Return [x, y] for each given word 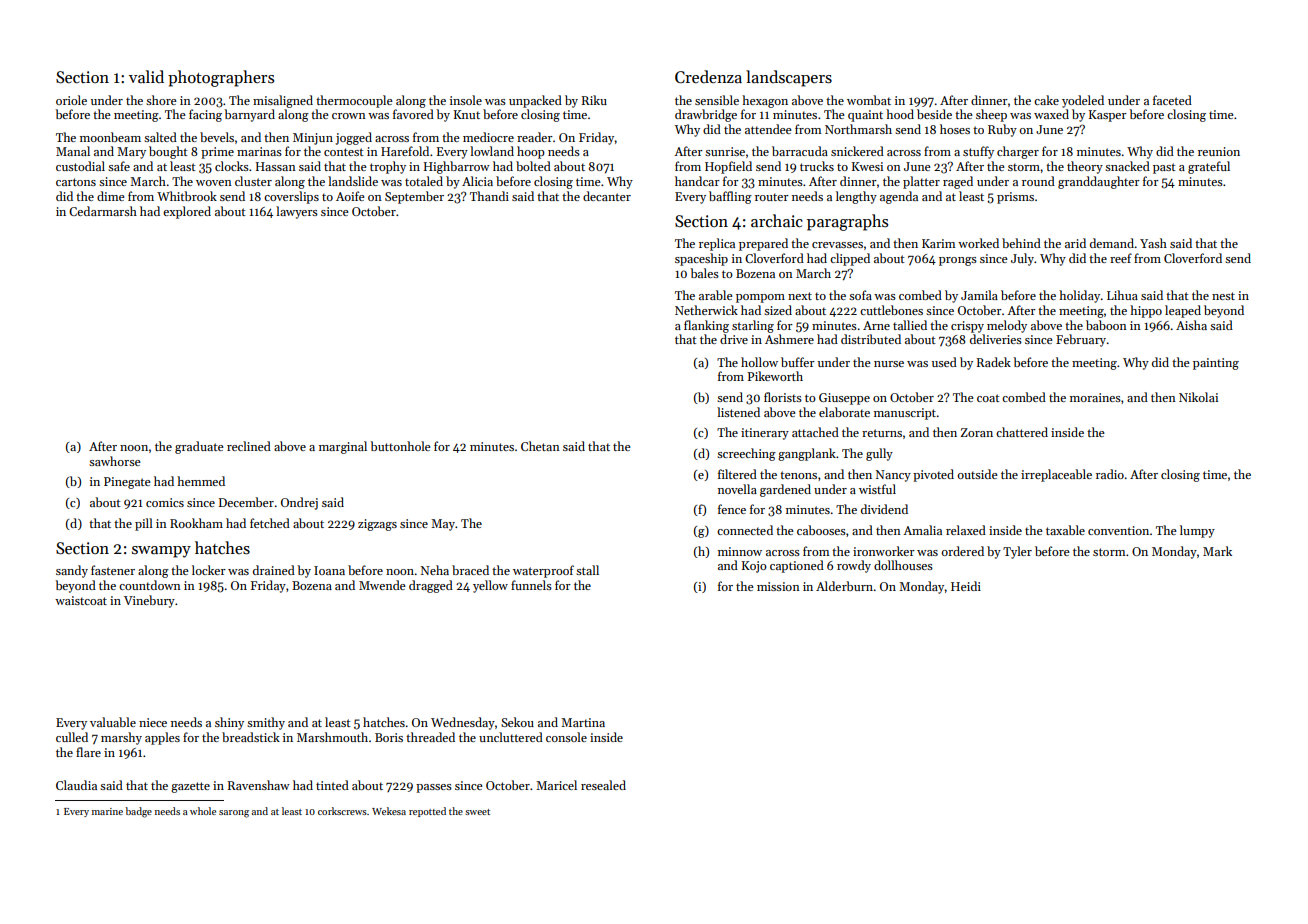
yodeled [1083, 101]
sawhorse [115, 461]
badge [139, 812]
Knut [467, 114]
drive [734, 339]
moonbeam [110, 137]
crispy [967, 327]
